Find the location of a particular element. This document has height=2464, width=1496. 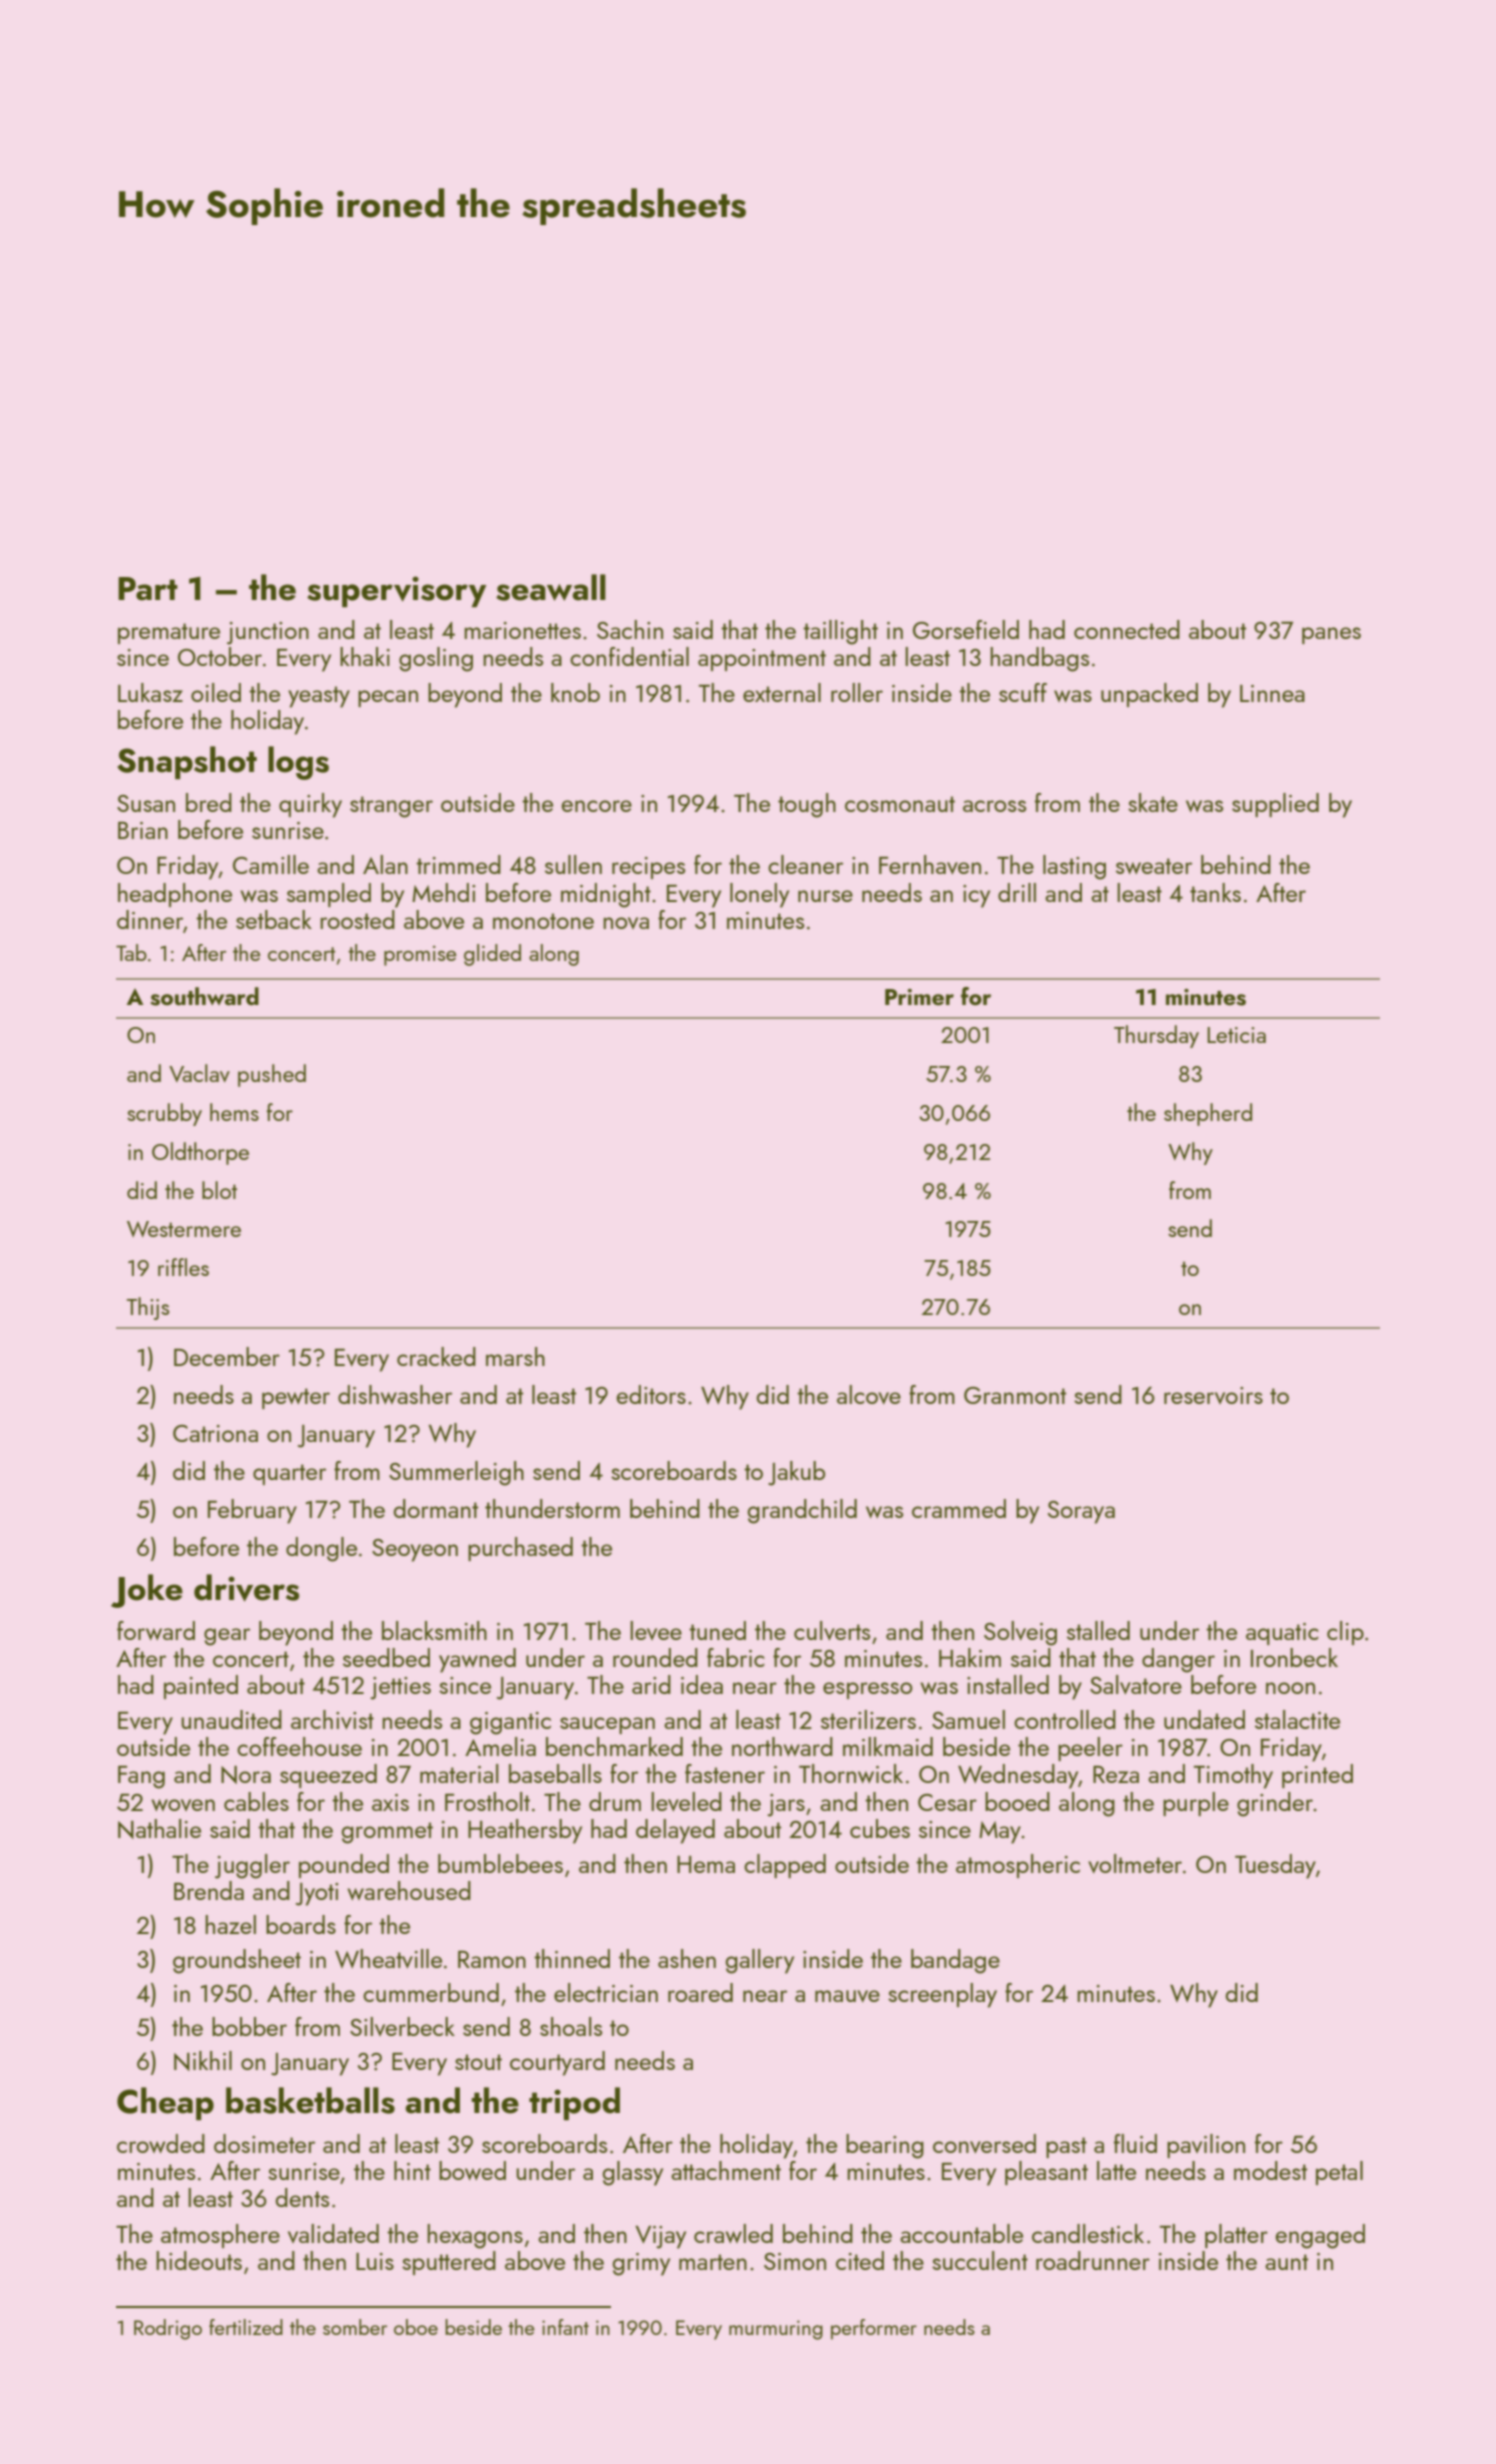

taillight is located at coordinates (840, 632).
